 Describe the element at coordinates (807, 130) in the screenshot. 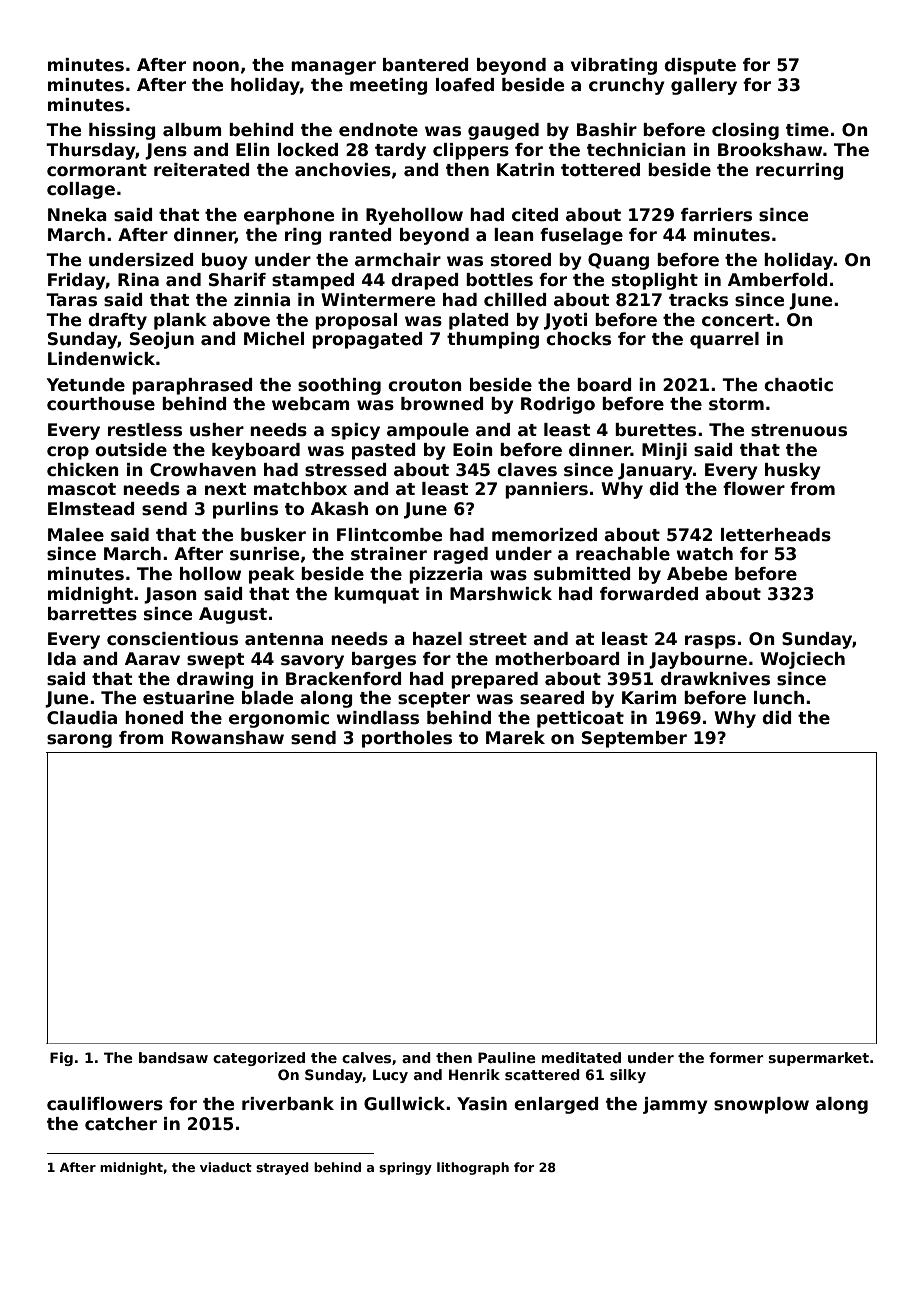

I see `time` at that location.
